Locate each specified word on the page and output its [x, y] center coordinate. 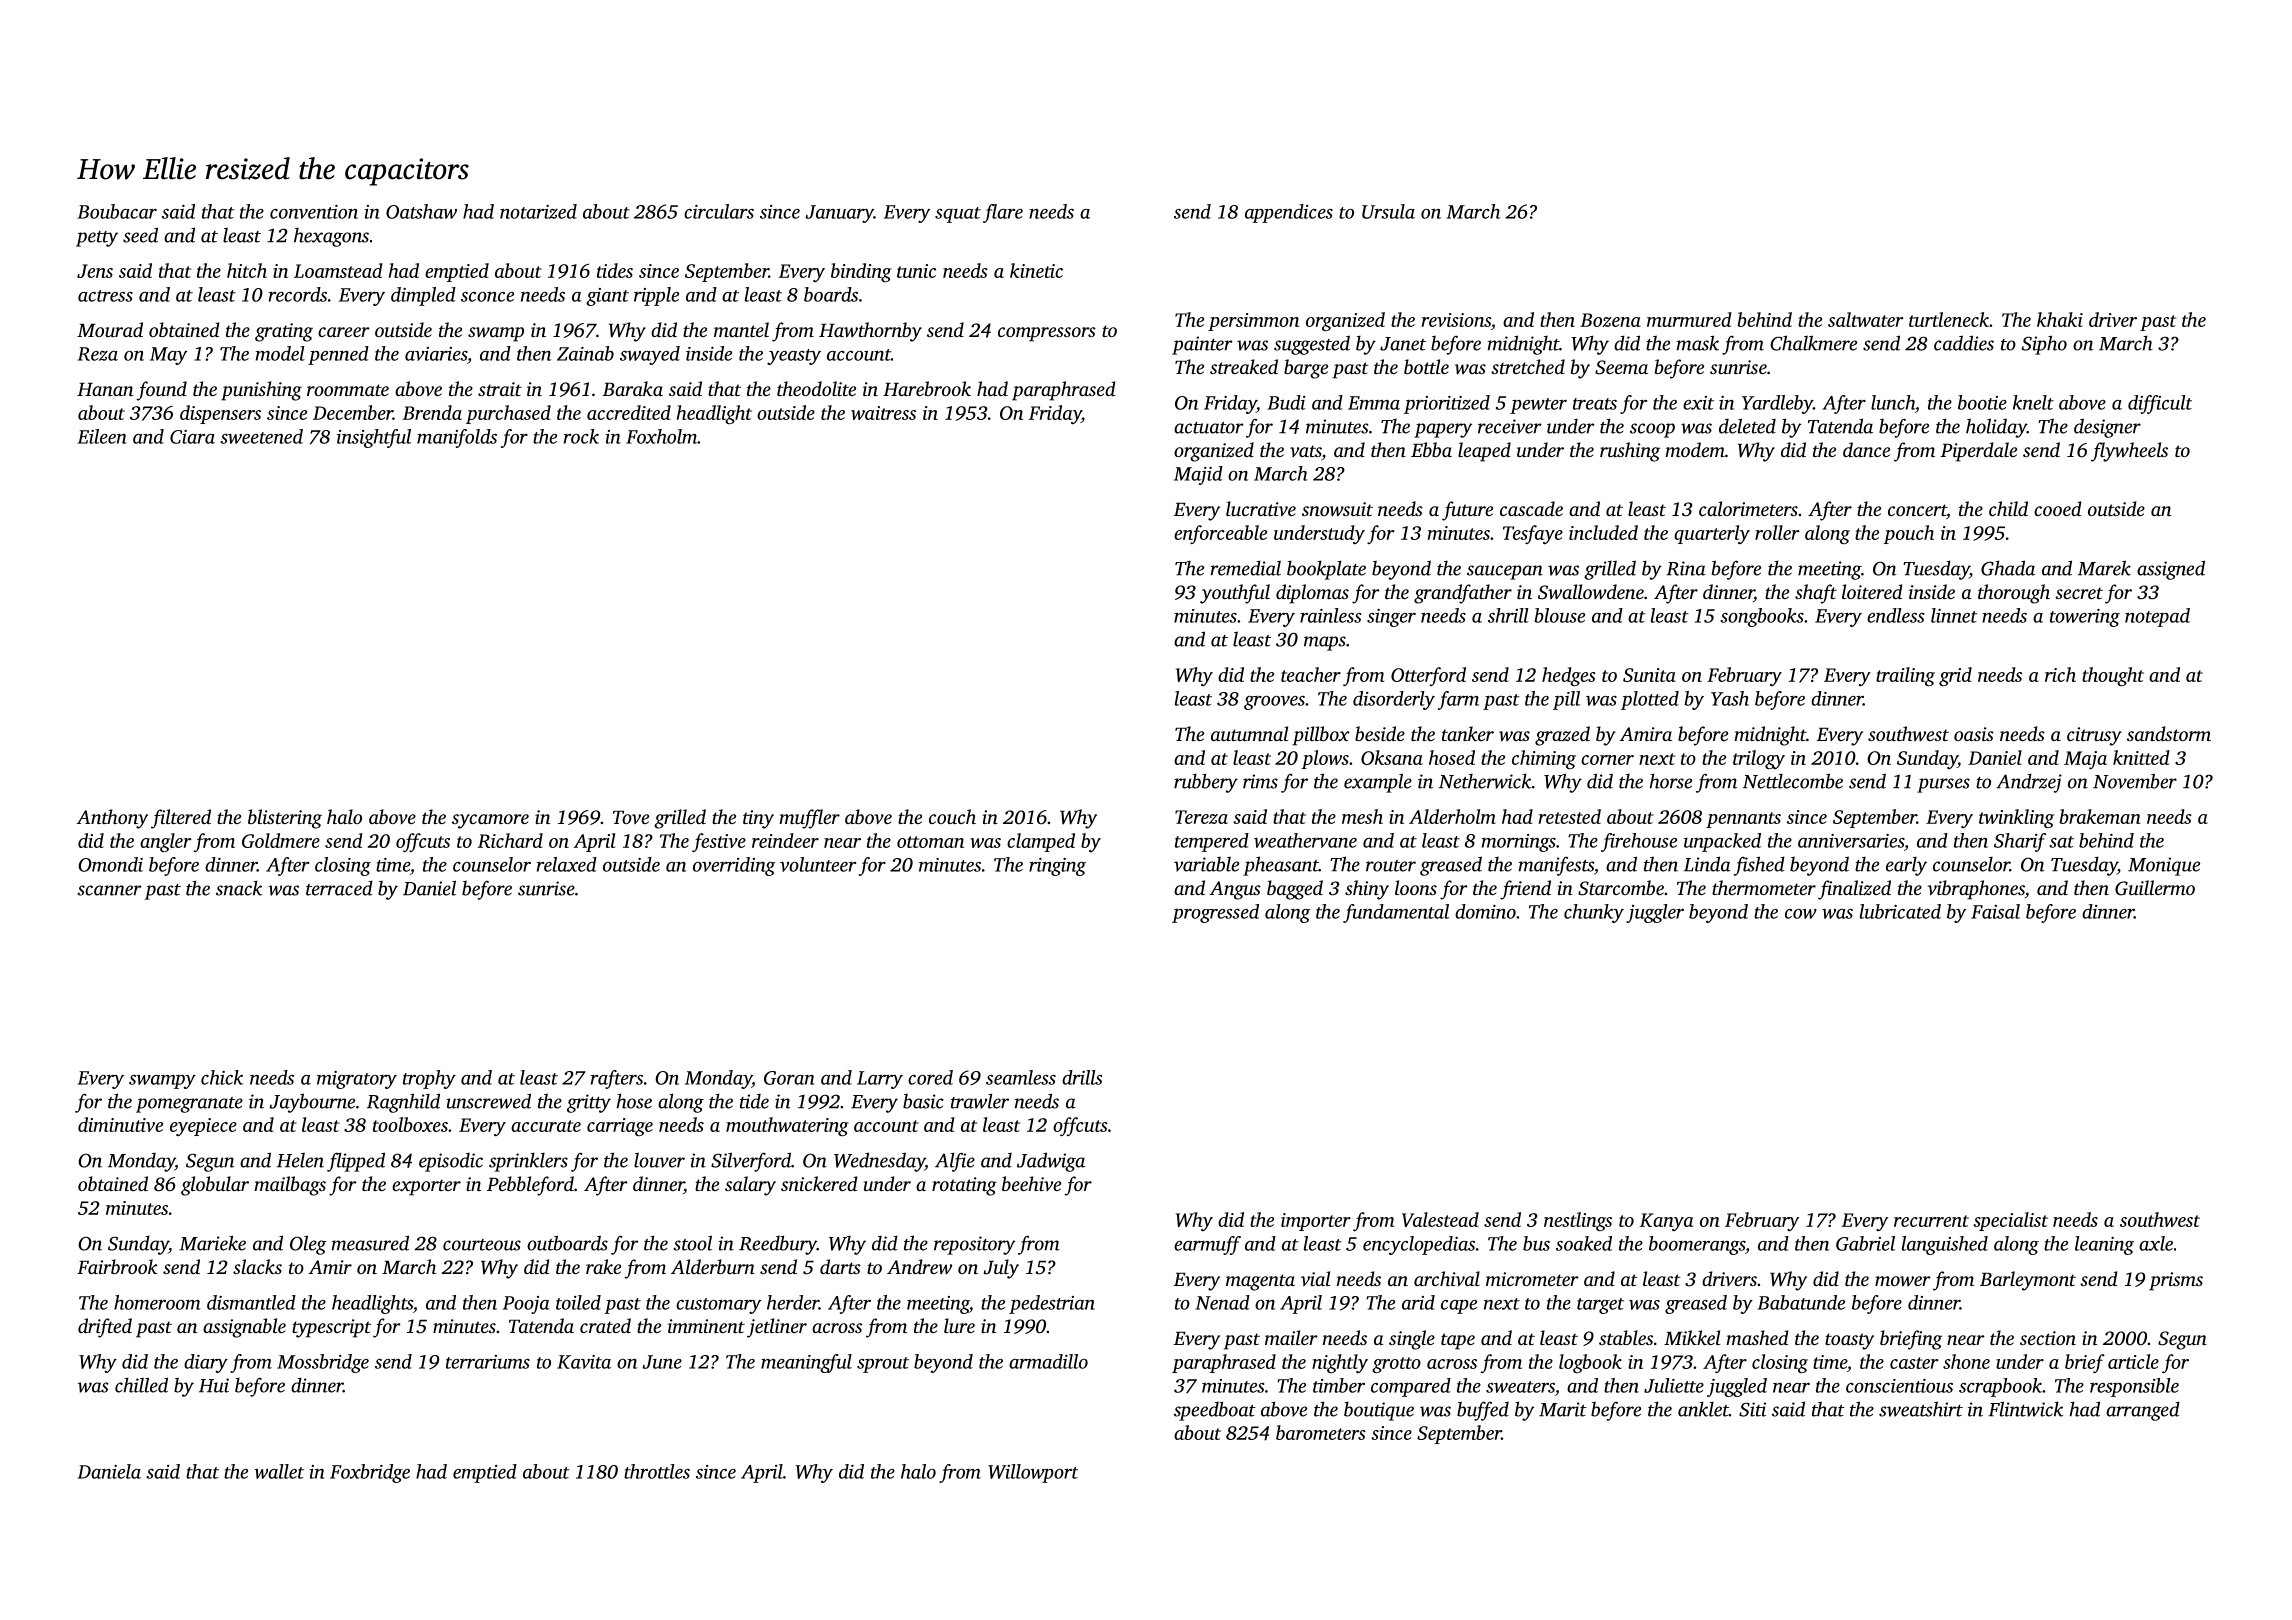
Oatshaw [421, 211]
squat [958, 215]
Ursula [1388, 211]
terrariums [488, 1362]
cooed [2058, 508]
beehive [1031, 1183]
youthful [1235, 594]
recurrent [1931, 1221]
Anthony [112, 819]
